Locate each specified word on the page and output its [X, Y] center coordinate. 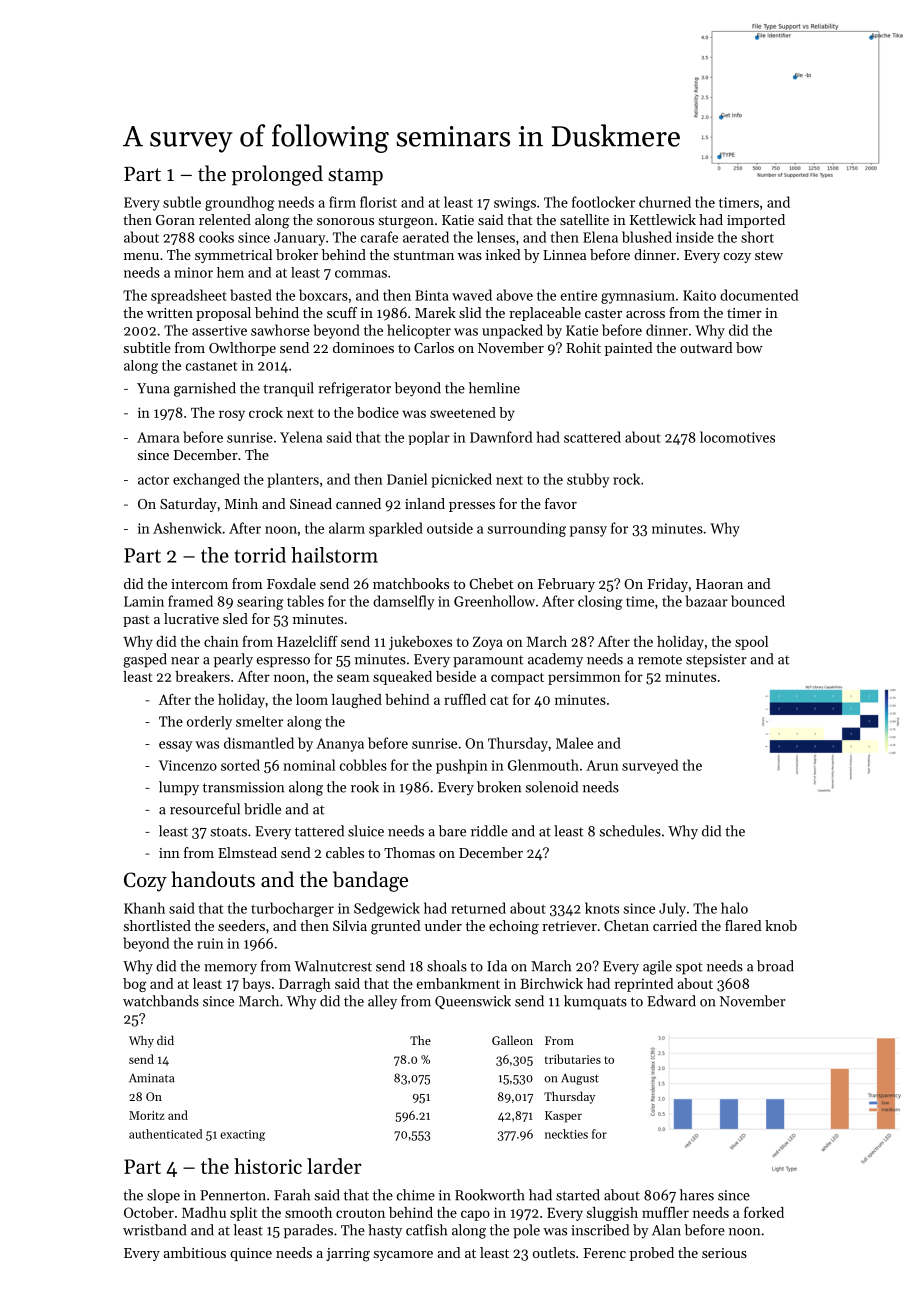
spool [751, 643]
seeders [241, 925]
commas [361, 274]
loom [312, 699]
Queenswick [473, 1002]
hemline [494, 388]
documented [759, 295]
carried [675, 925]
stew [769, 255]
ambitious [194, 1252]
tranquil [288, 389]
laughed [357, 701]
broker [297, 254]
